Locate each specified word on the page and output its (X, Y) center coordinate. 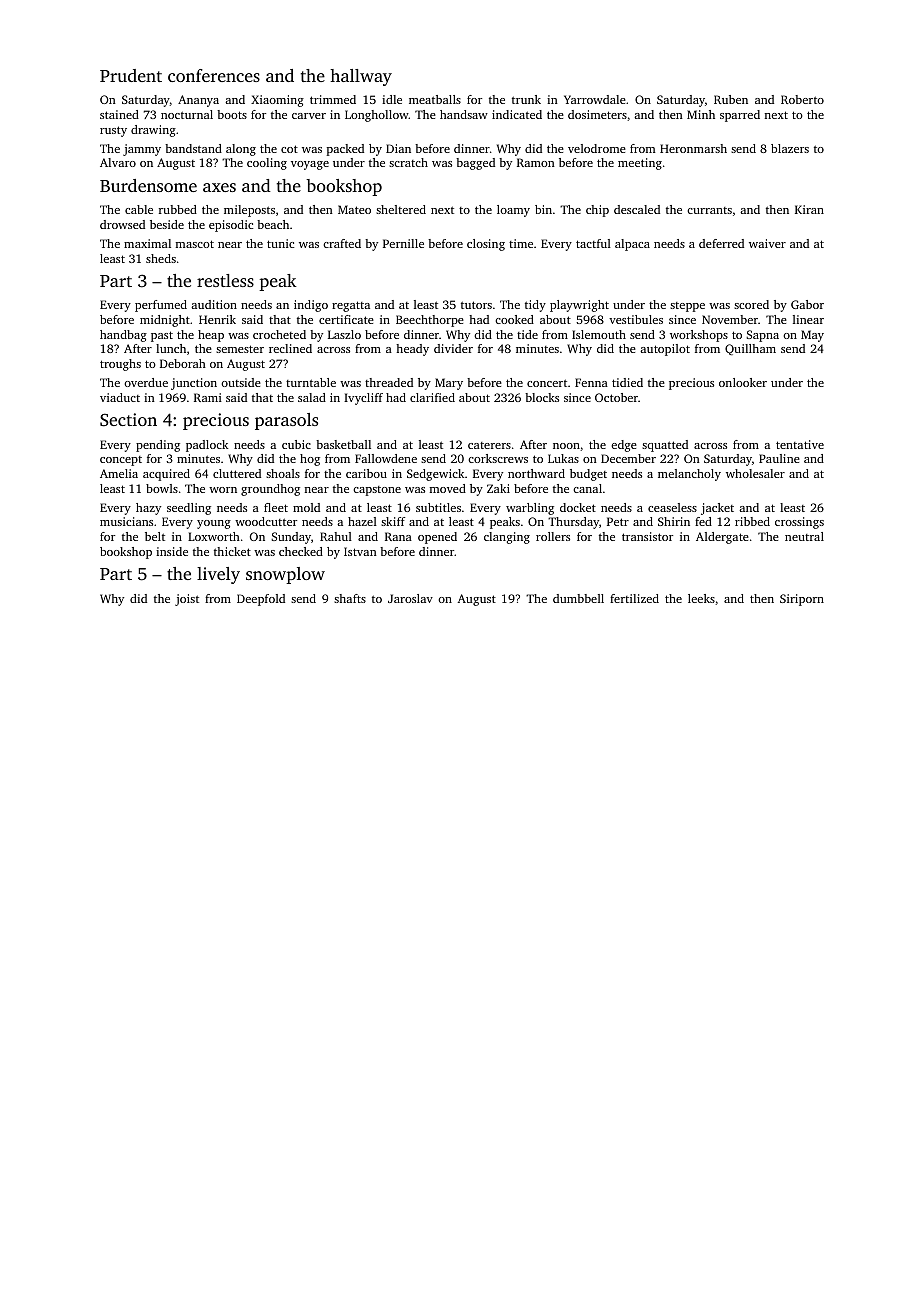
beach (273, 224)
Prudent (131, 75)
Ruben (731, 99)
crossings (799, 523)
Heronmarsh (693, 148)
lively (218, 575)
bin (543, 209)
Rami (208, 397)
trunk (526, 99)
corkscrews (498, 458)
